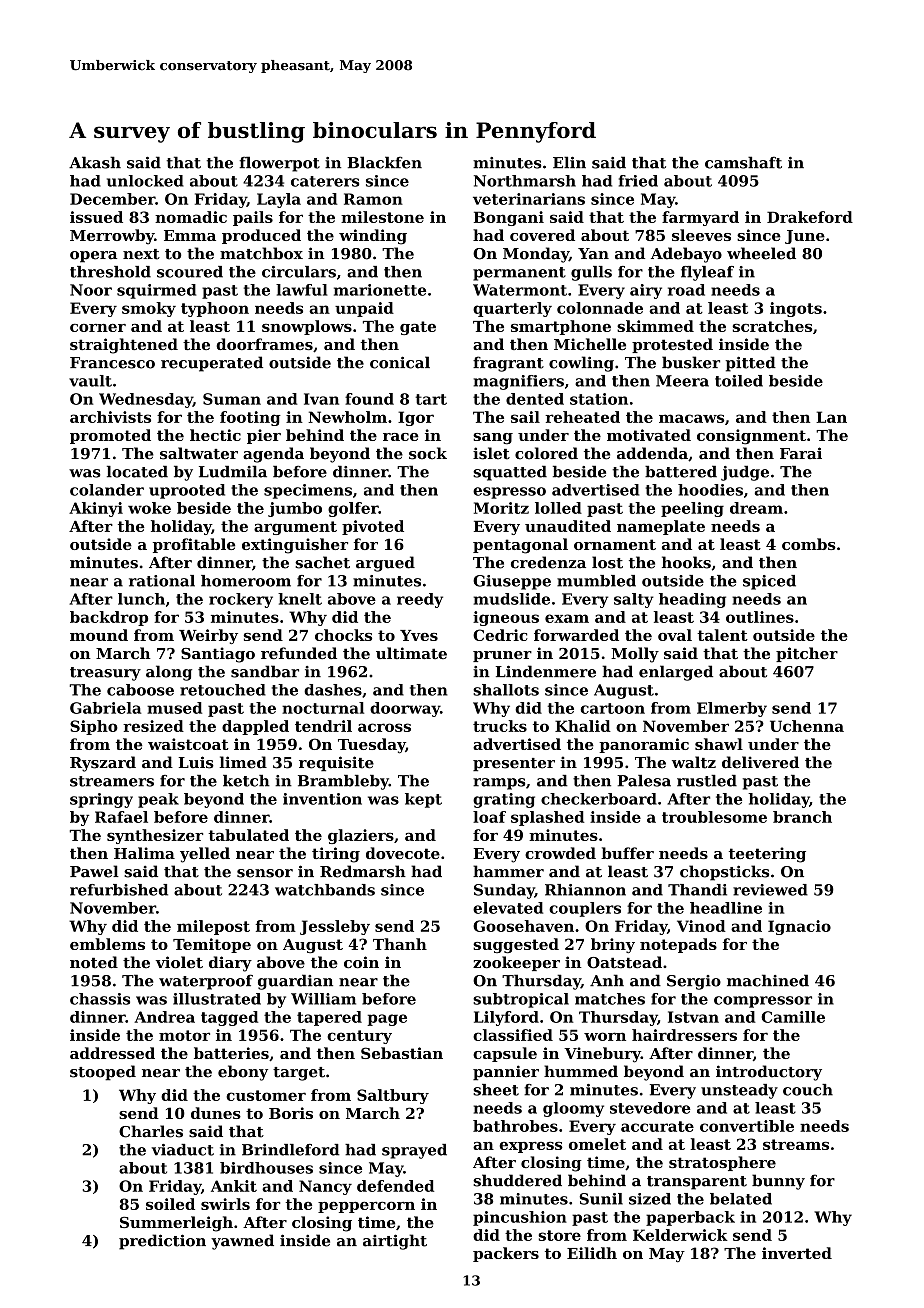 This page has width=924, height=1308. Describe the element at coordinates (395, 1242) in the page. I see `airtight` at that location.
